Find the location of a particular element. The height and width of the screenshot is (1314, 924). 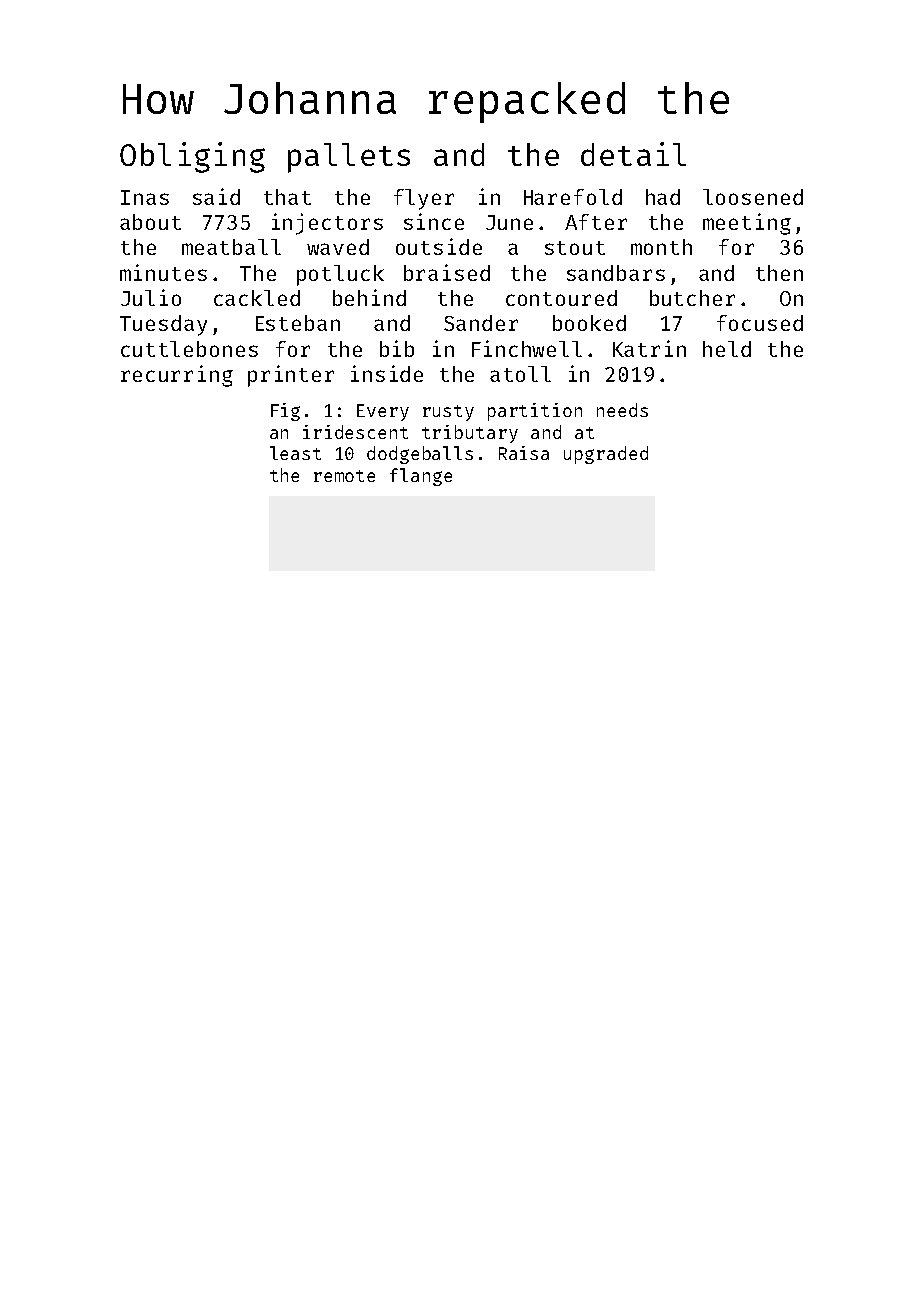

Sander is located at coordinates (481, 323).
